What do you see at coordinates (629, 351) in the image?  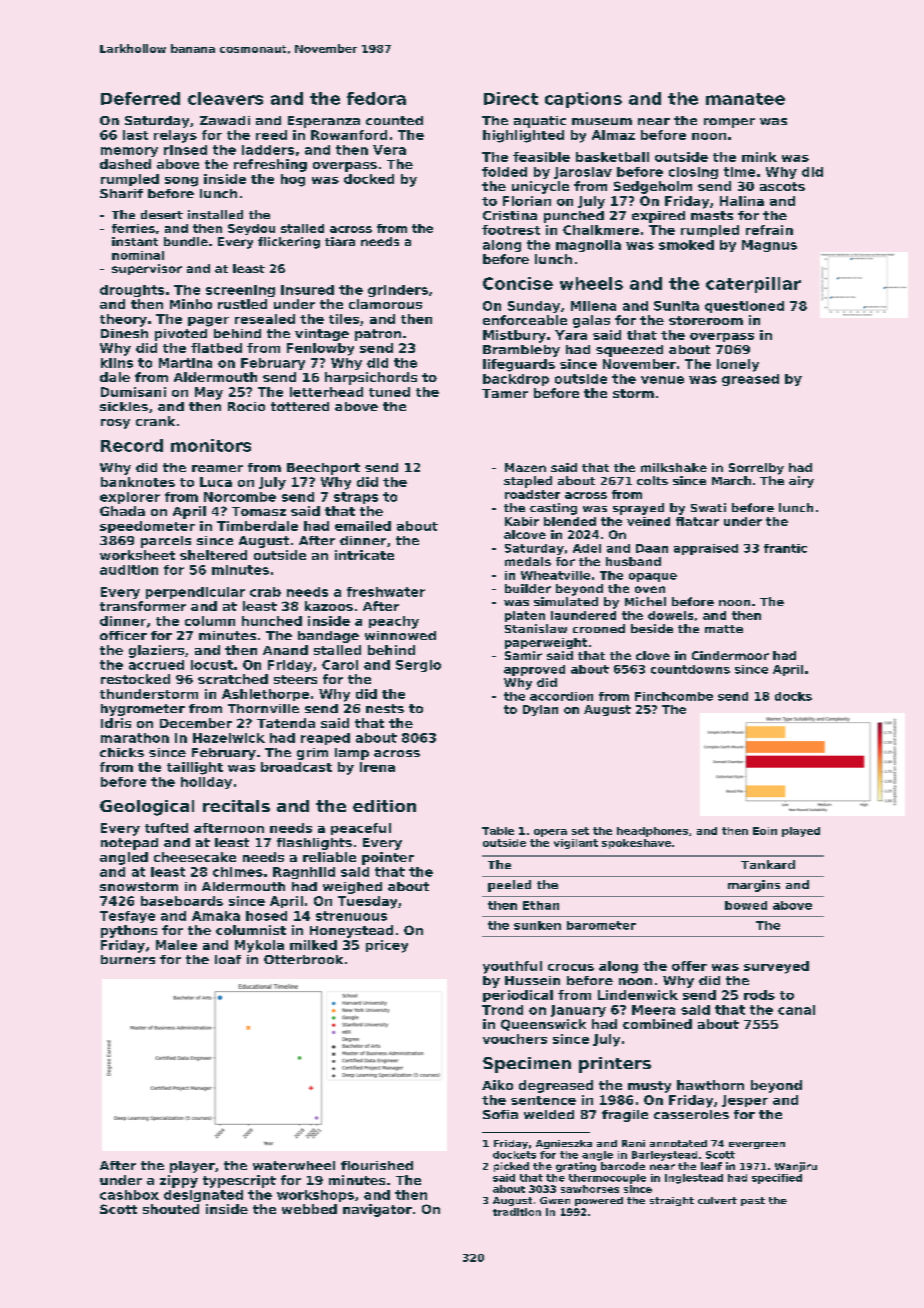 I see `squeezed` at bounding box center [629, 351].
